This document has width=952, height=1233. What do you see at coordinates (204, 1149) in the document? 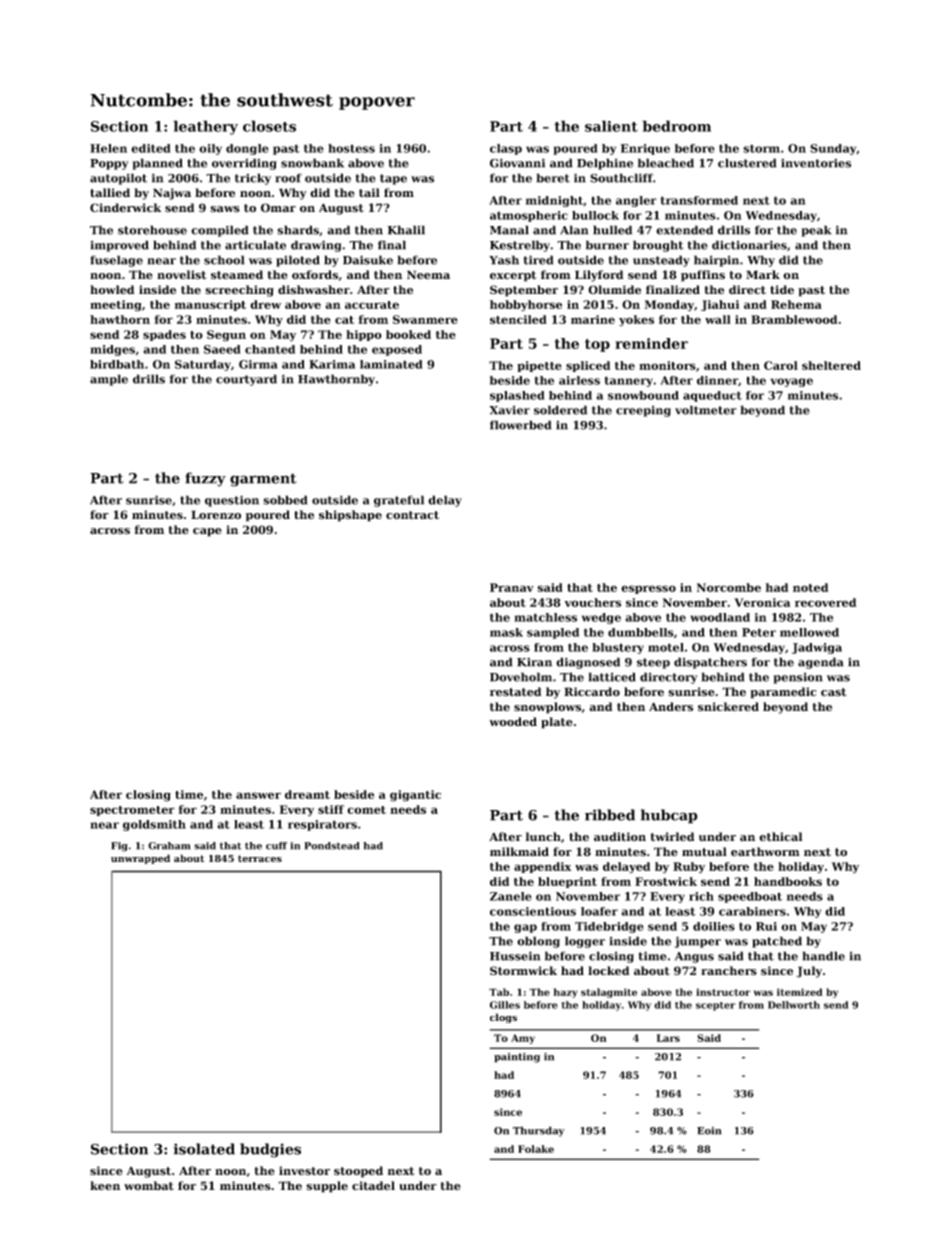
I see `isolated` at bounding box center [204, 1149].
